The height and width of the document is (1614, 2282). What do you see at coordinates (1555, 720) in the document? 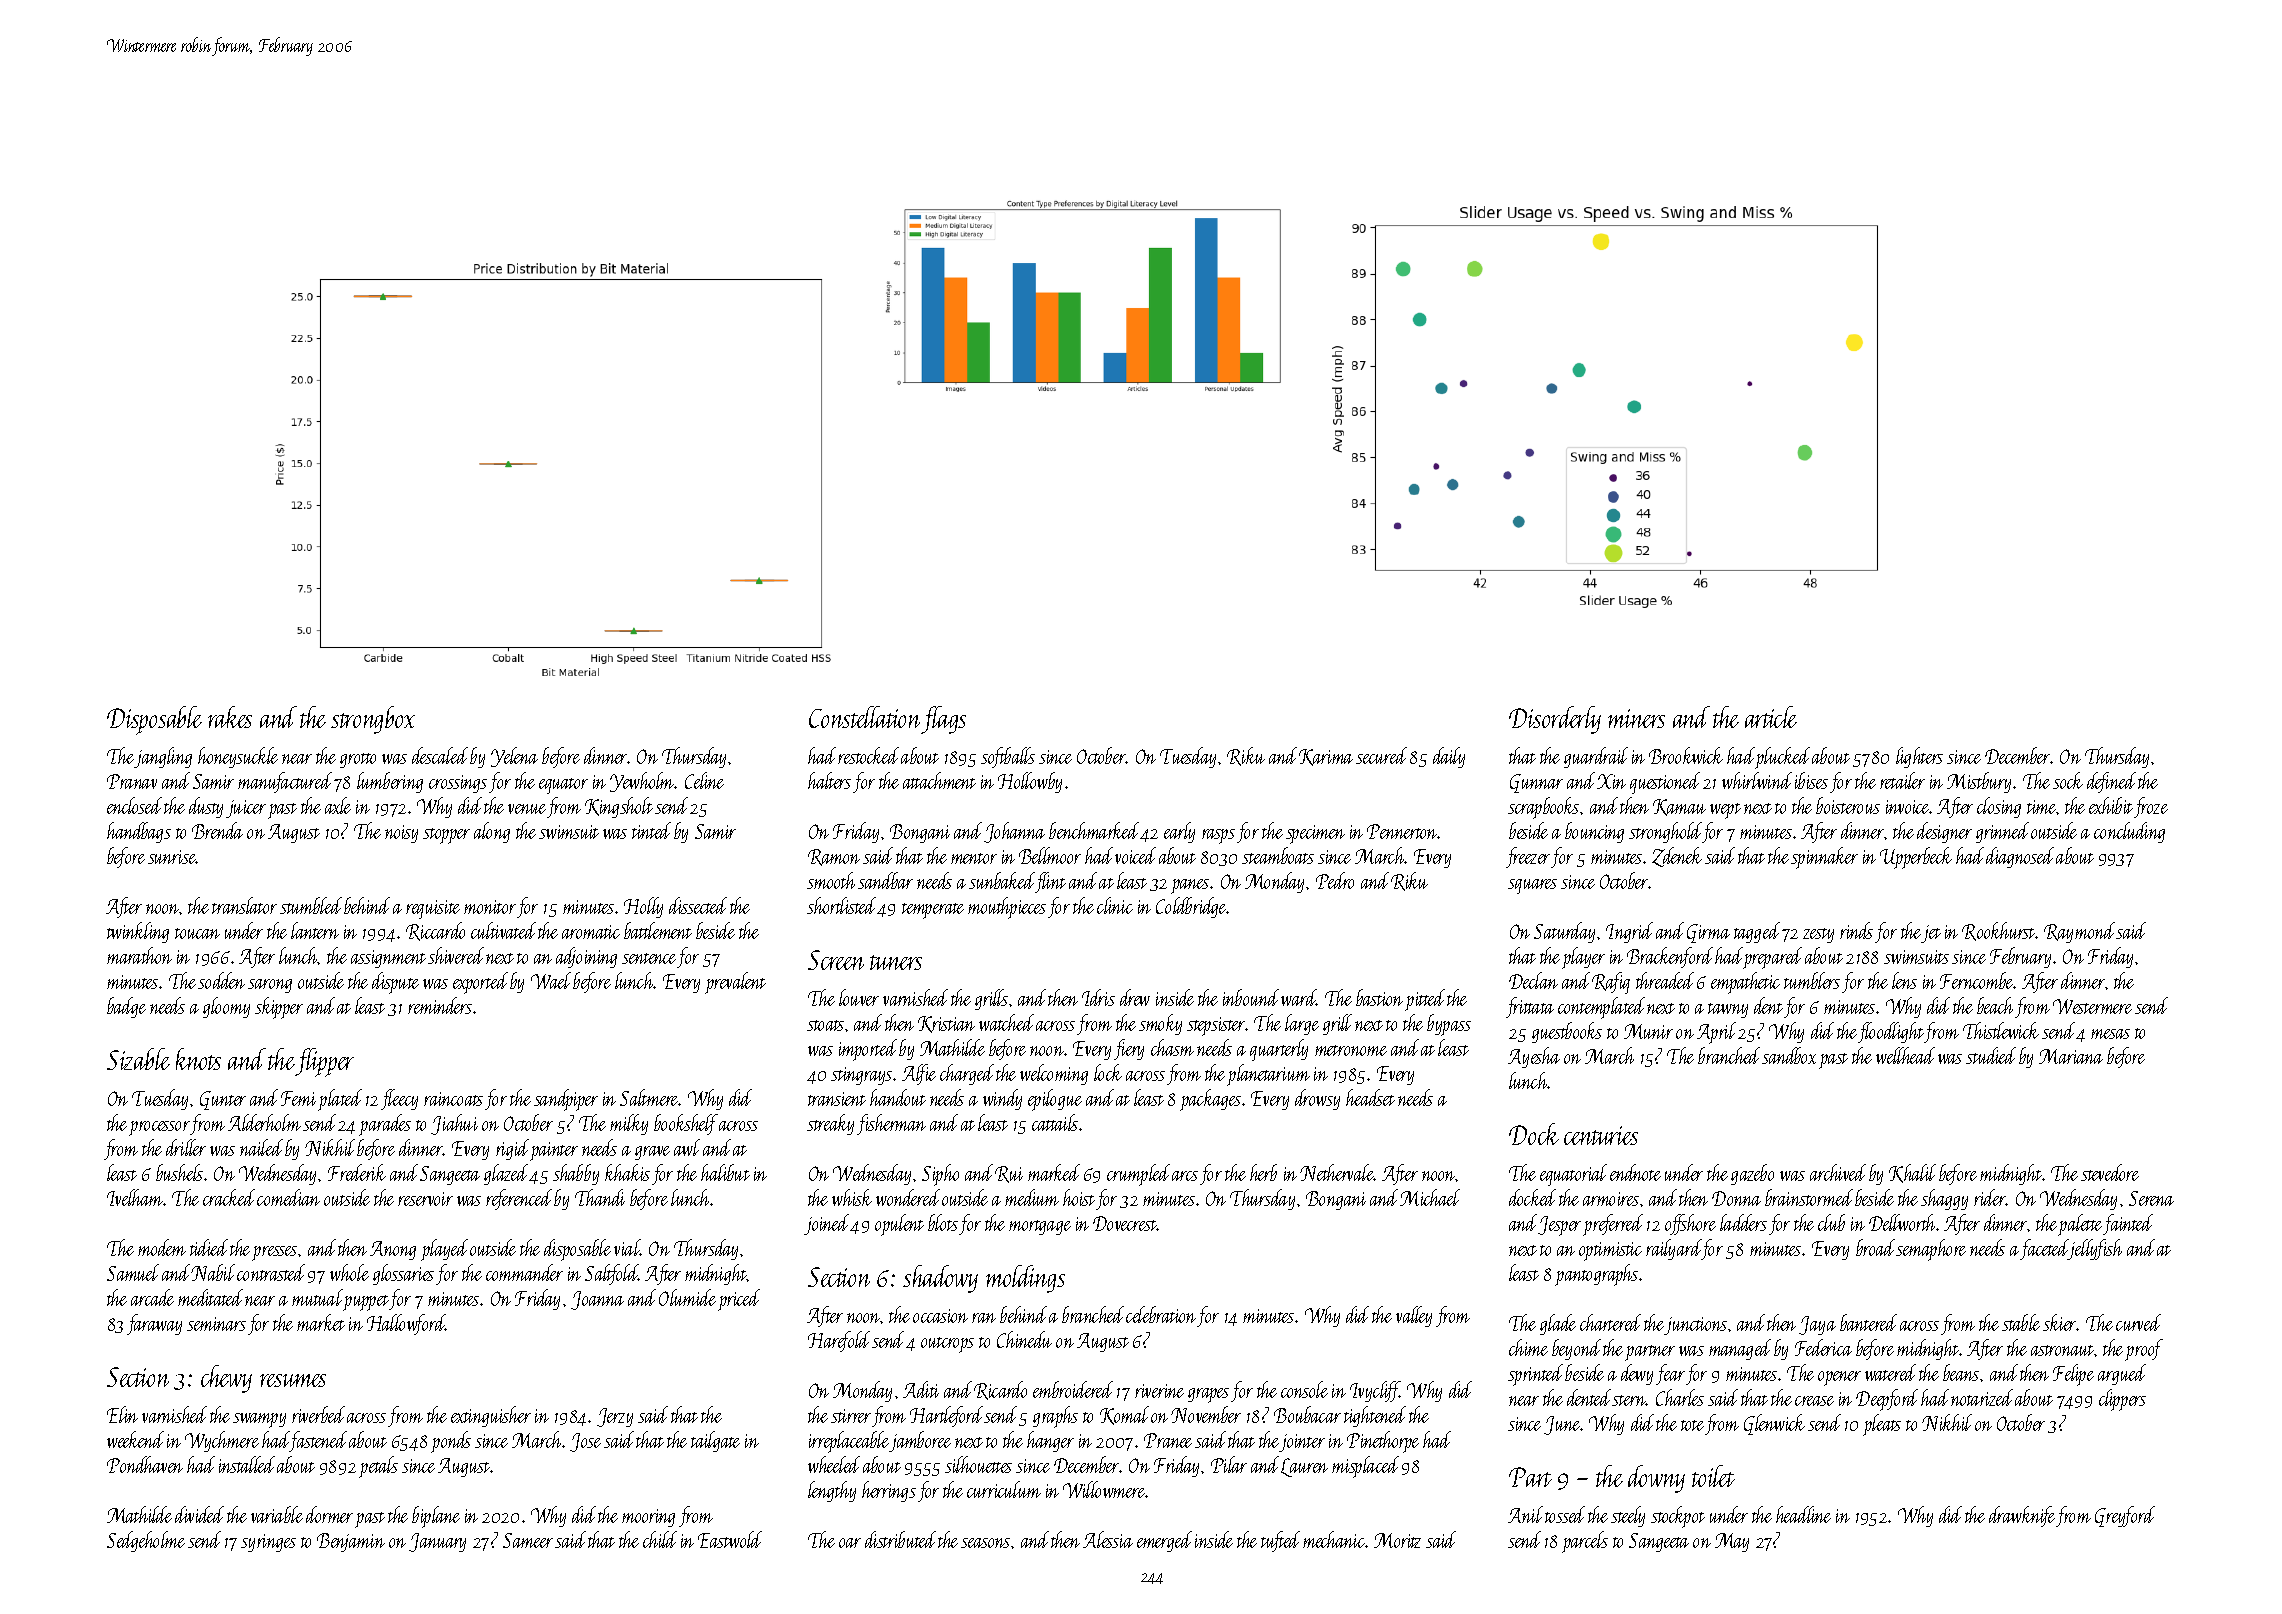
I see `Disorderly` at bounding box center [1555, 720].
